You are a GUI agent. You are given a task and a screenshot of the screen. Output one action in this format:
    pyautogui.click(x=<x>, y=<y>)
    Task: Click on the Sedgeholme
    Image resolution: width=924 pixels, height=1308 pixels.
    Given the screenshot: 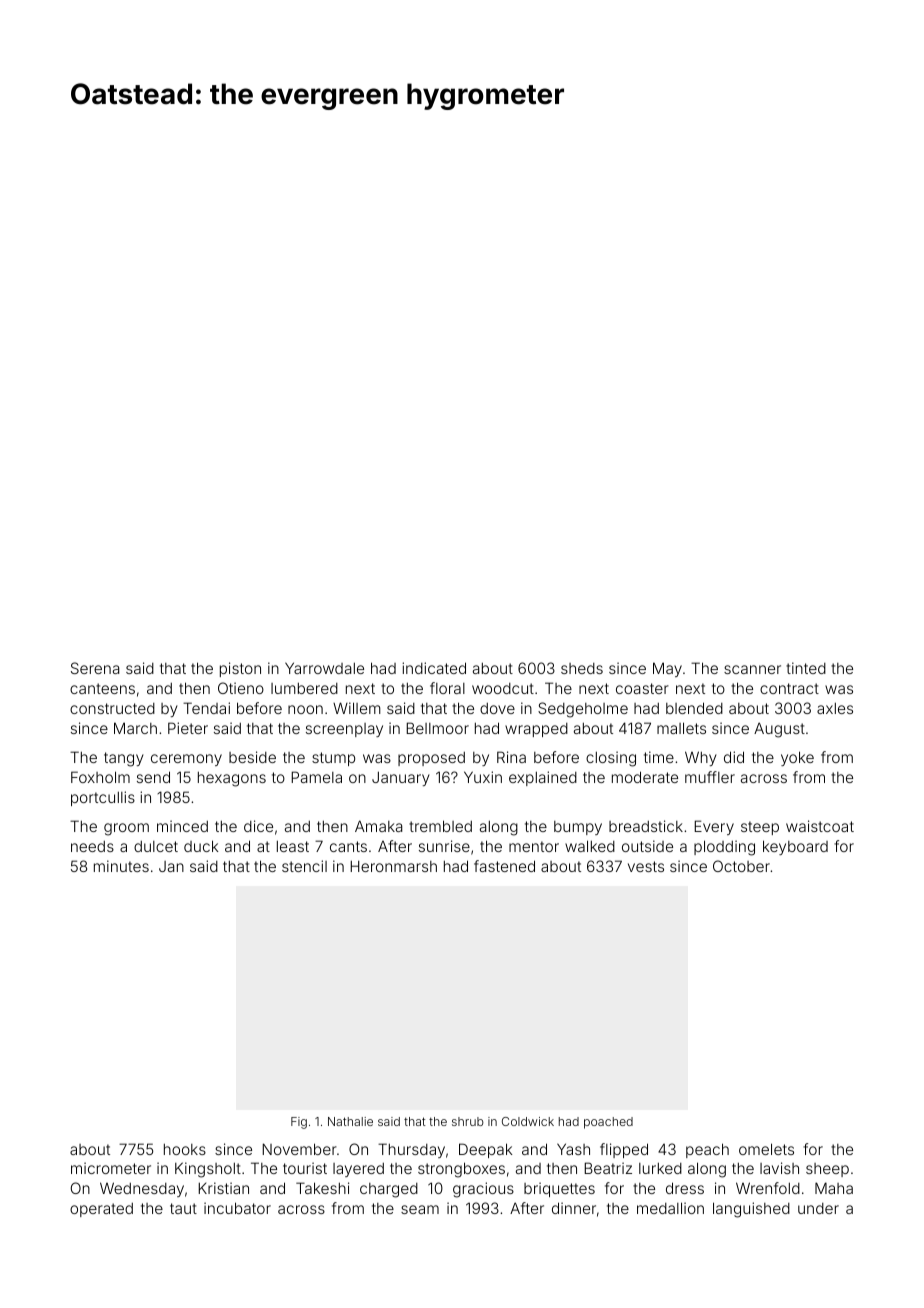 What is the action you would take?
    pyautogui.click(x=583, y=710)
